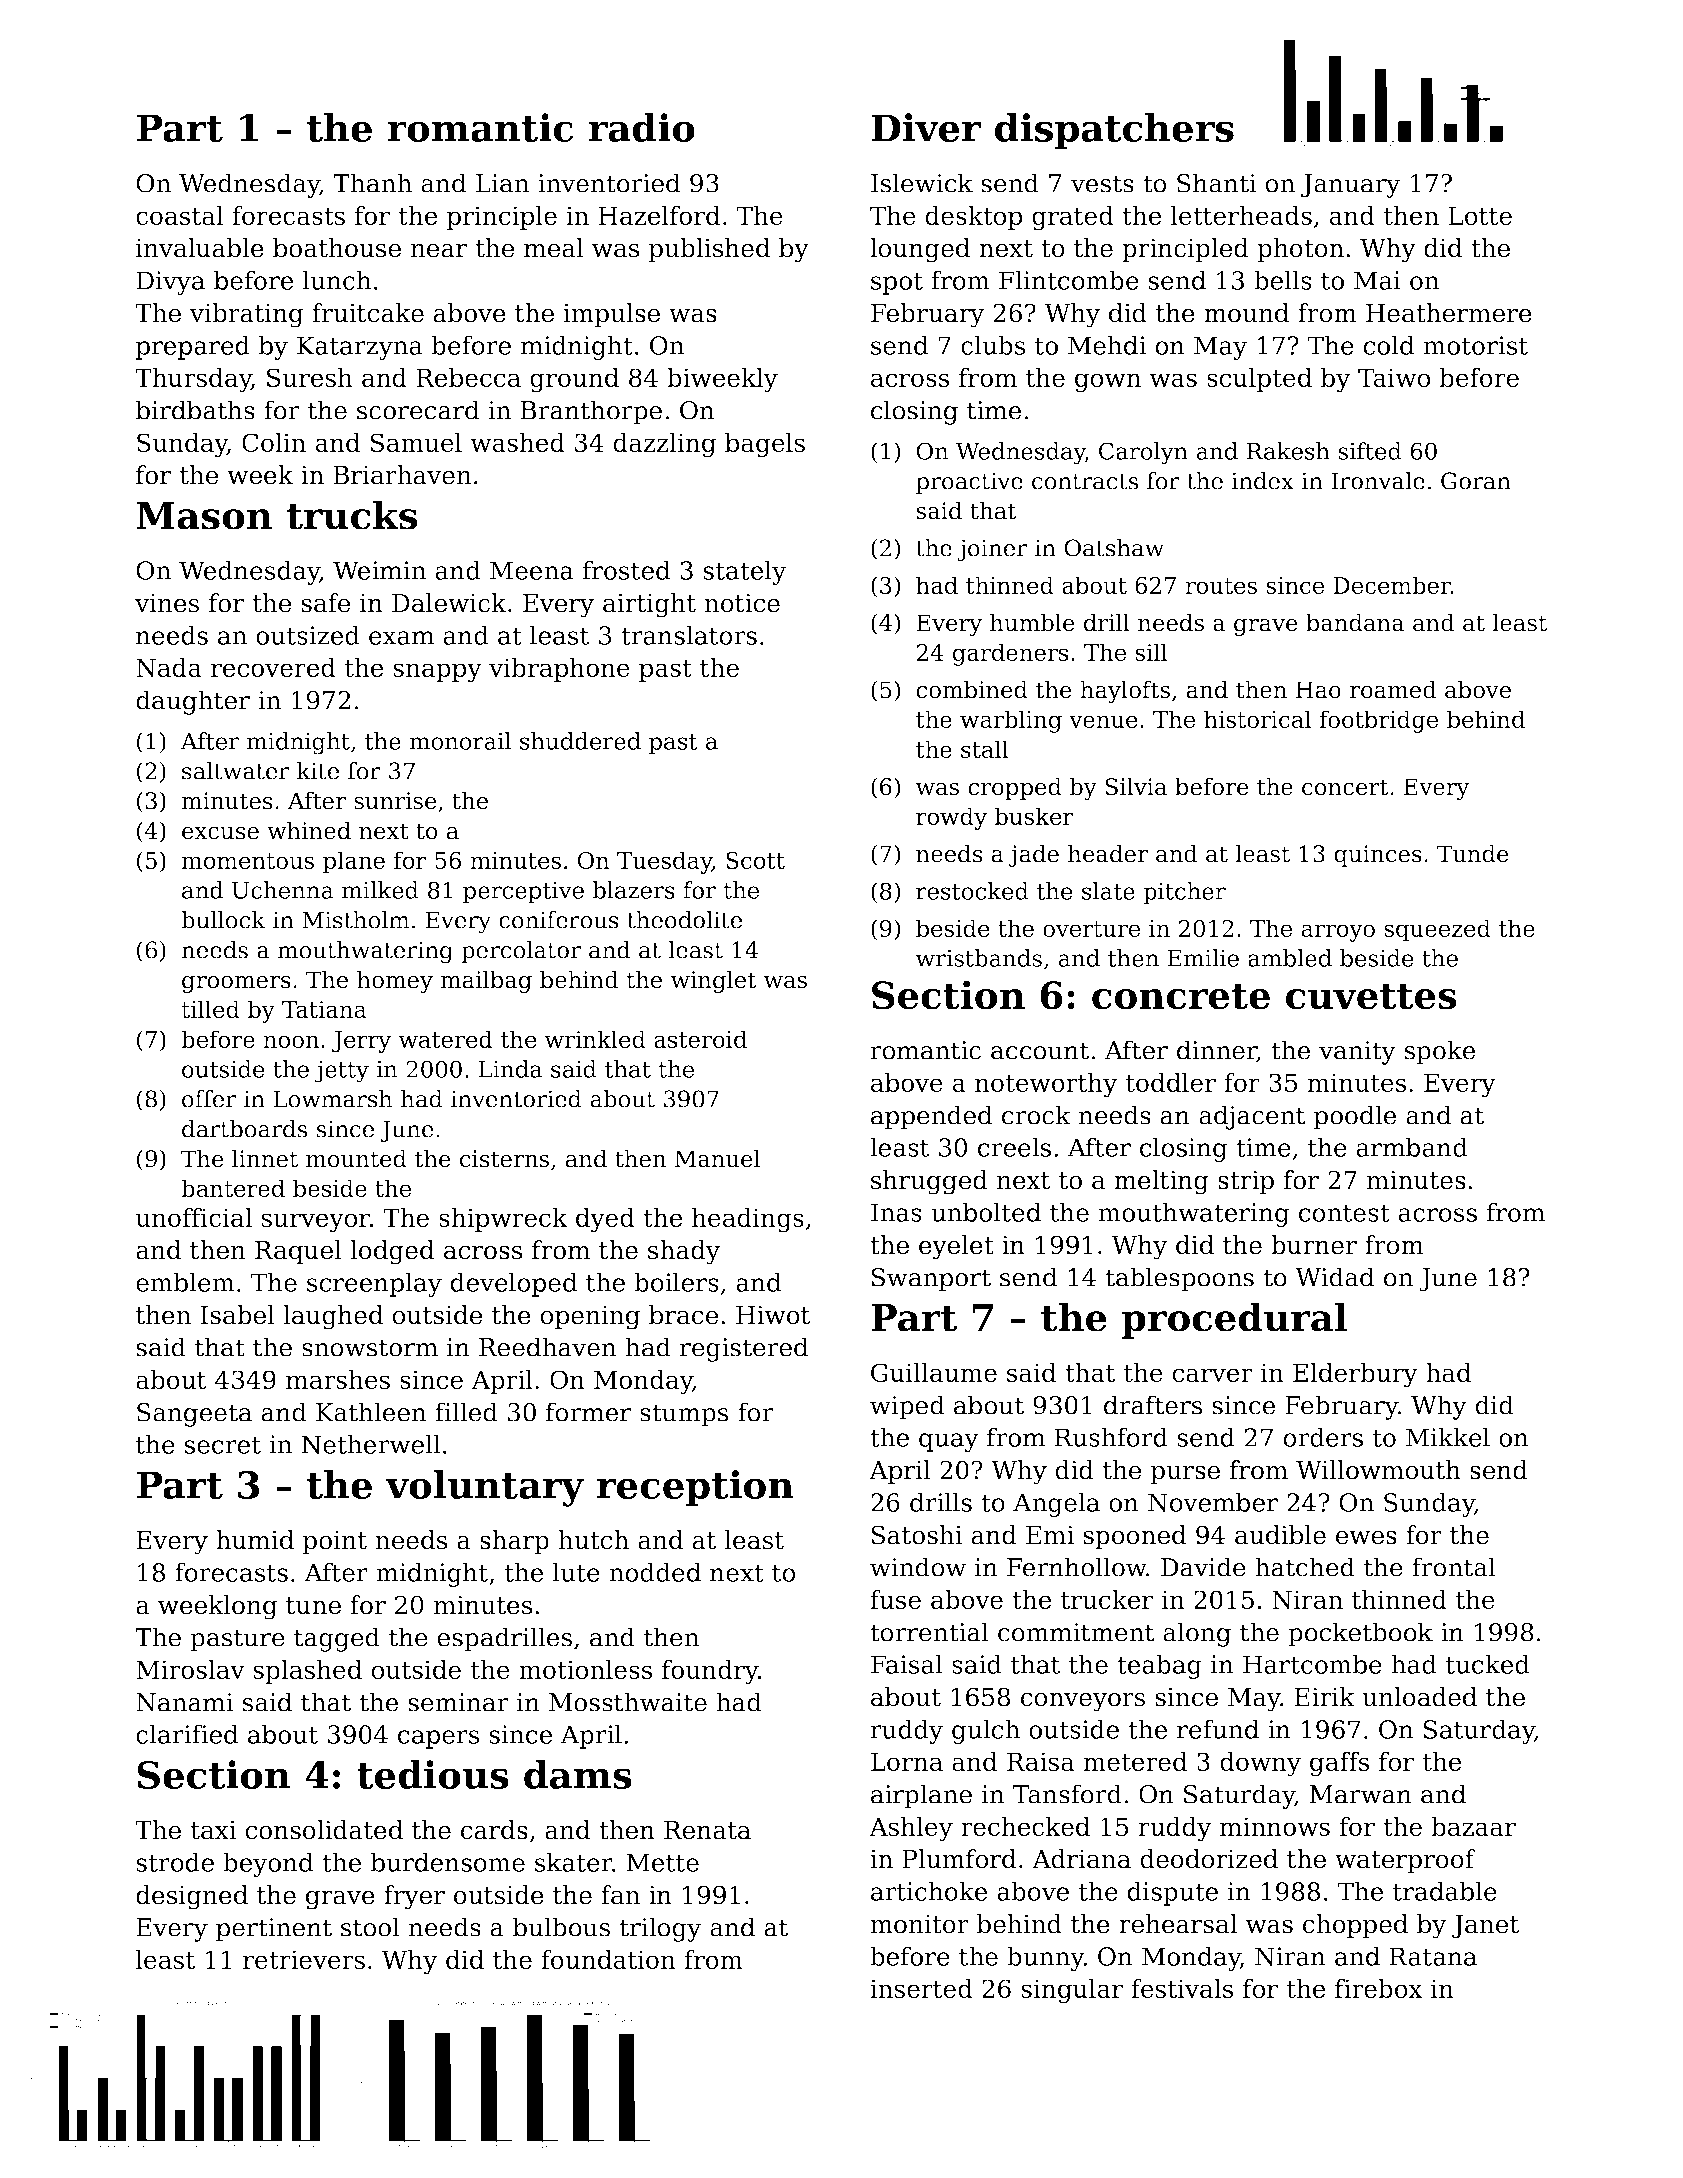 The height and width of the screenshot is (2178, 1683). What do you see at coordinates (1036, 1115) in the screenshot?
I see `crock` at bounding box center [1036, 1115].
